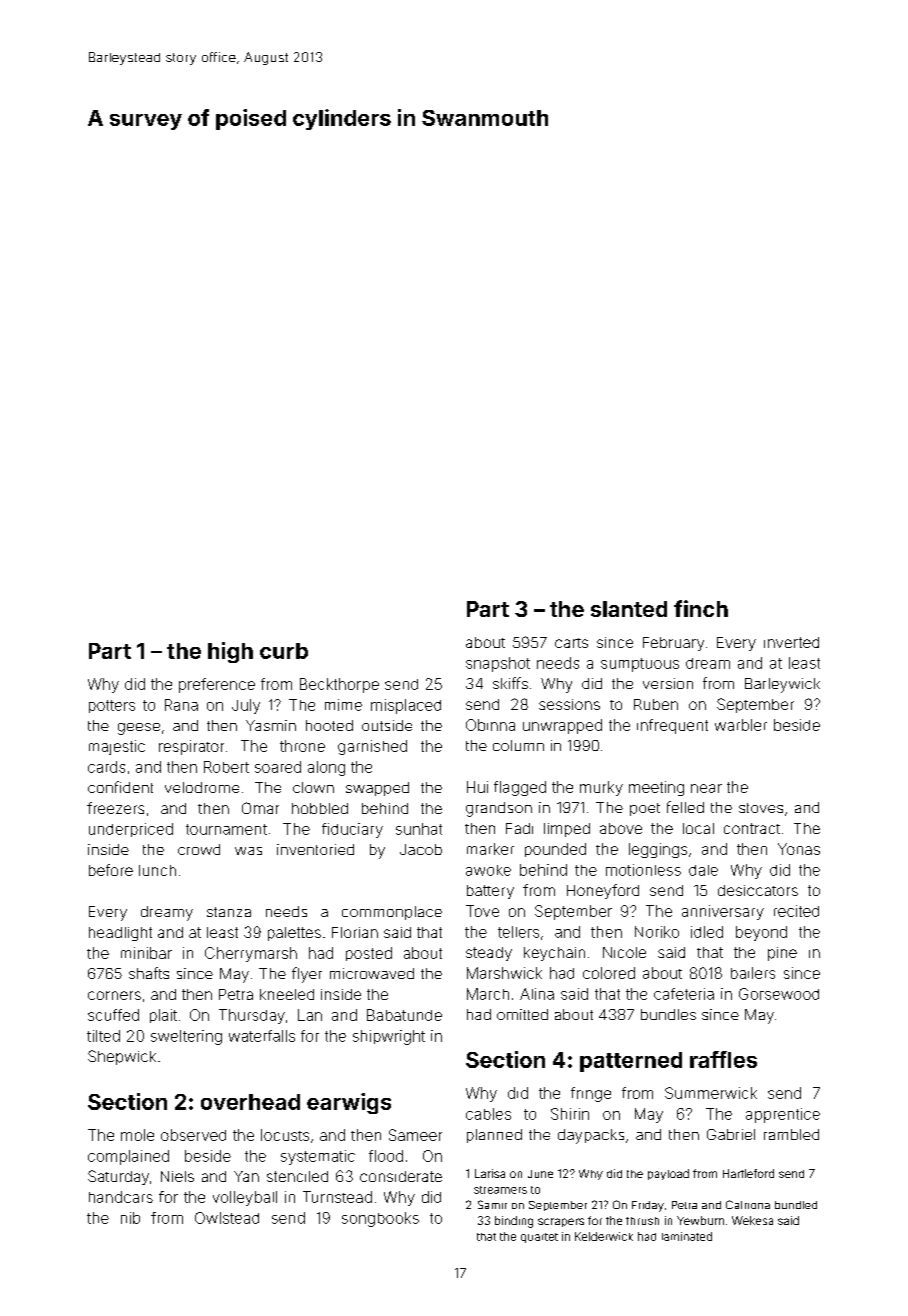  Describe the element at coordinates (752, 828) in the page. I see `contract` at that location.
